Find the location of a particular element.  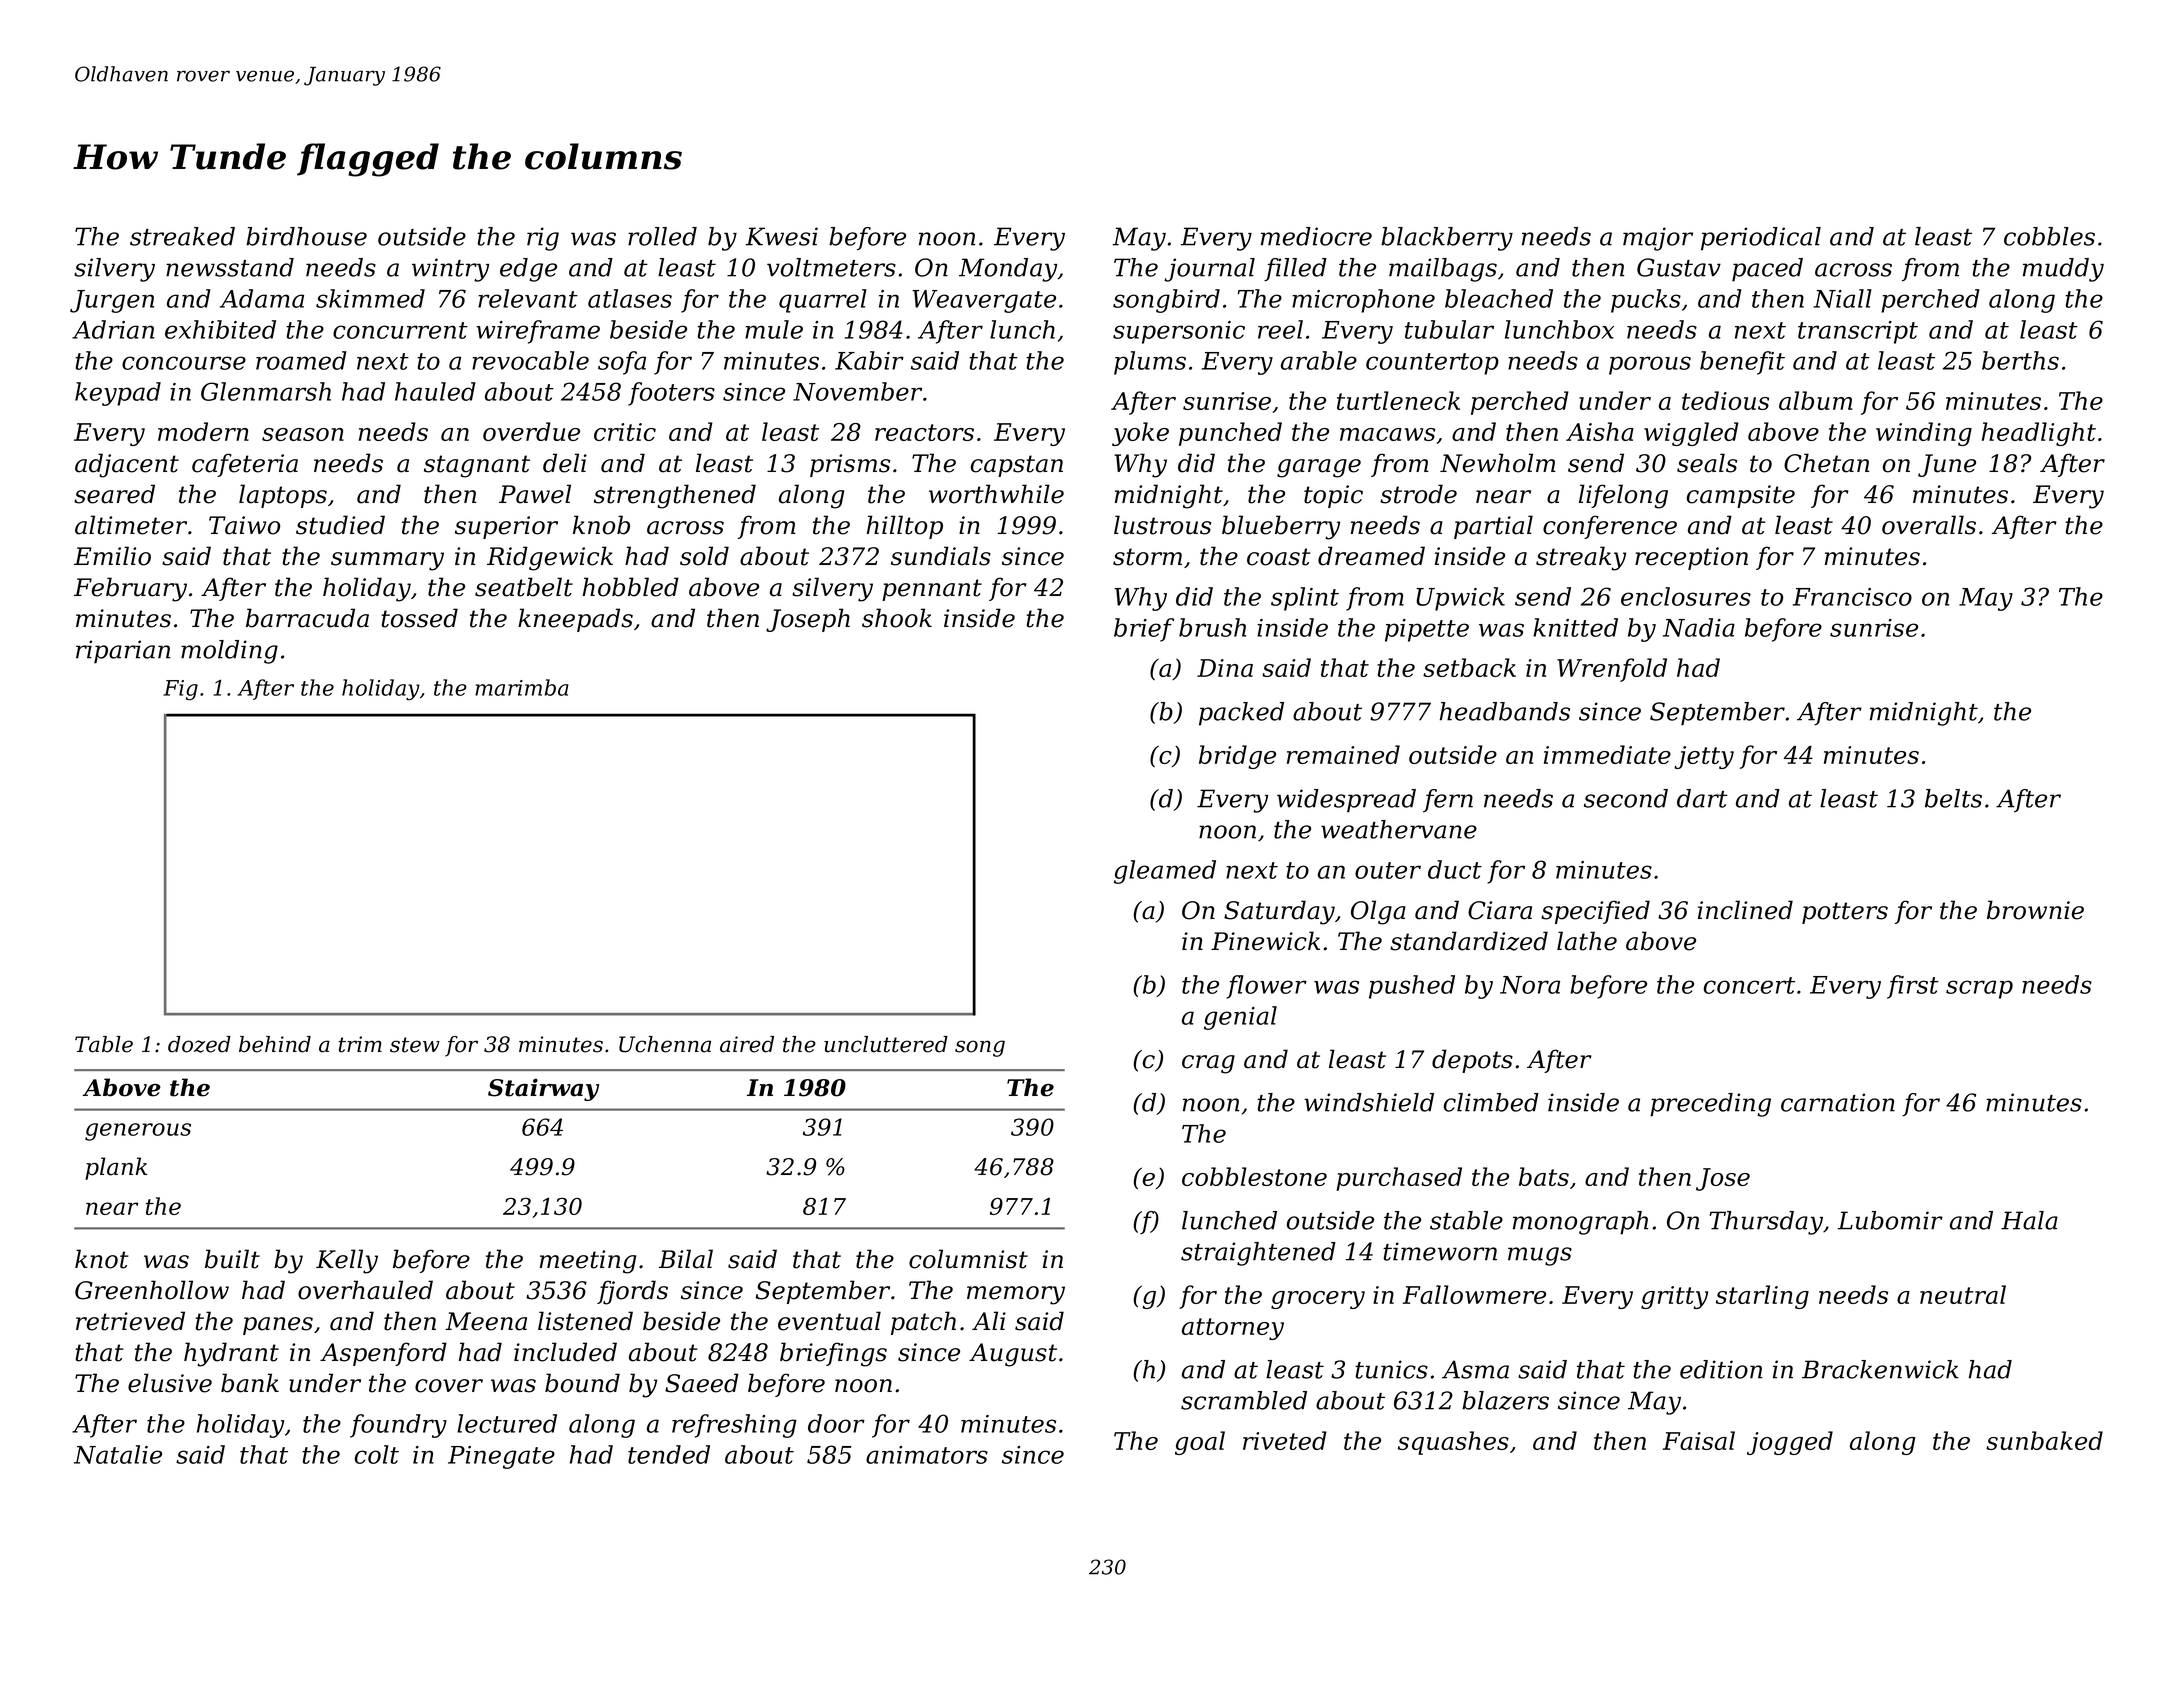

neutral is located at coordinates (1963, 1294).
